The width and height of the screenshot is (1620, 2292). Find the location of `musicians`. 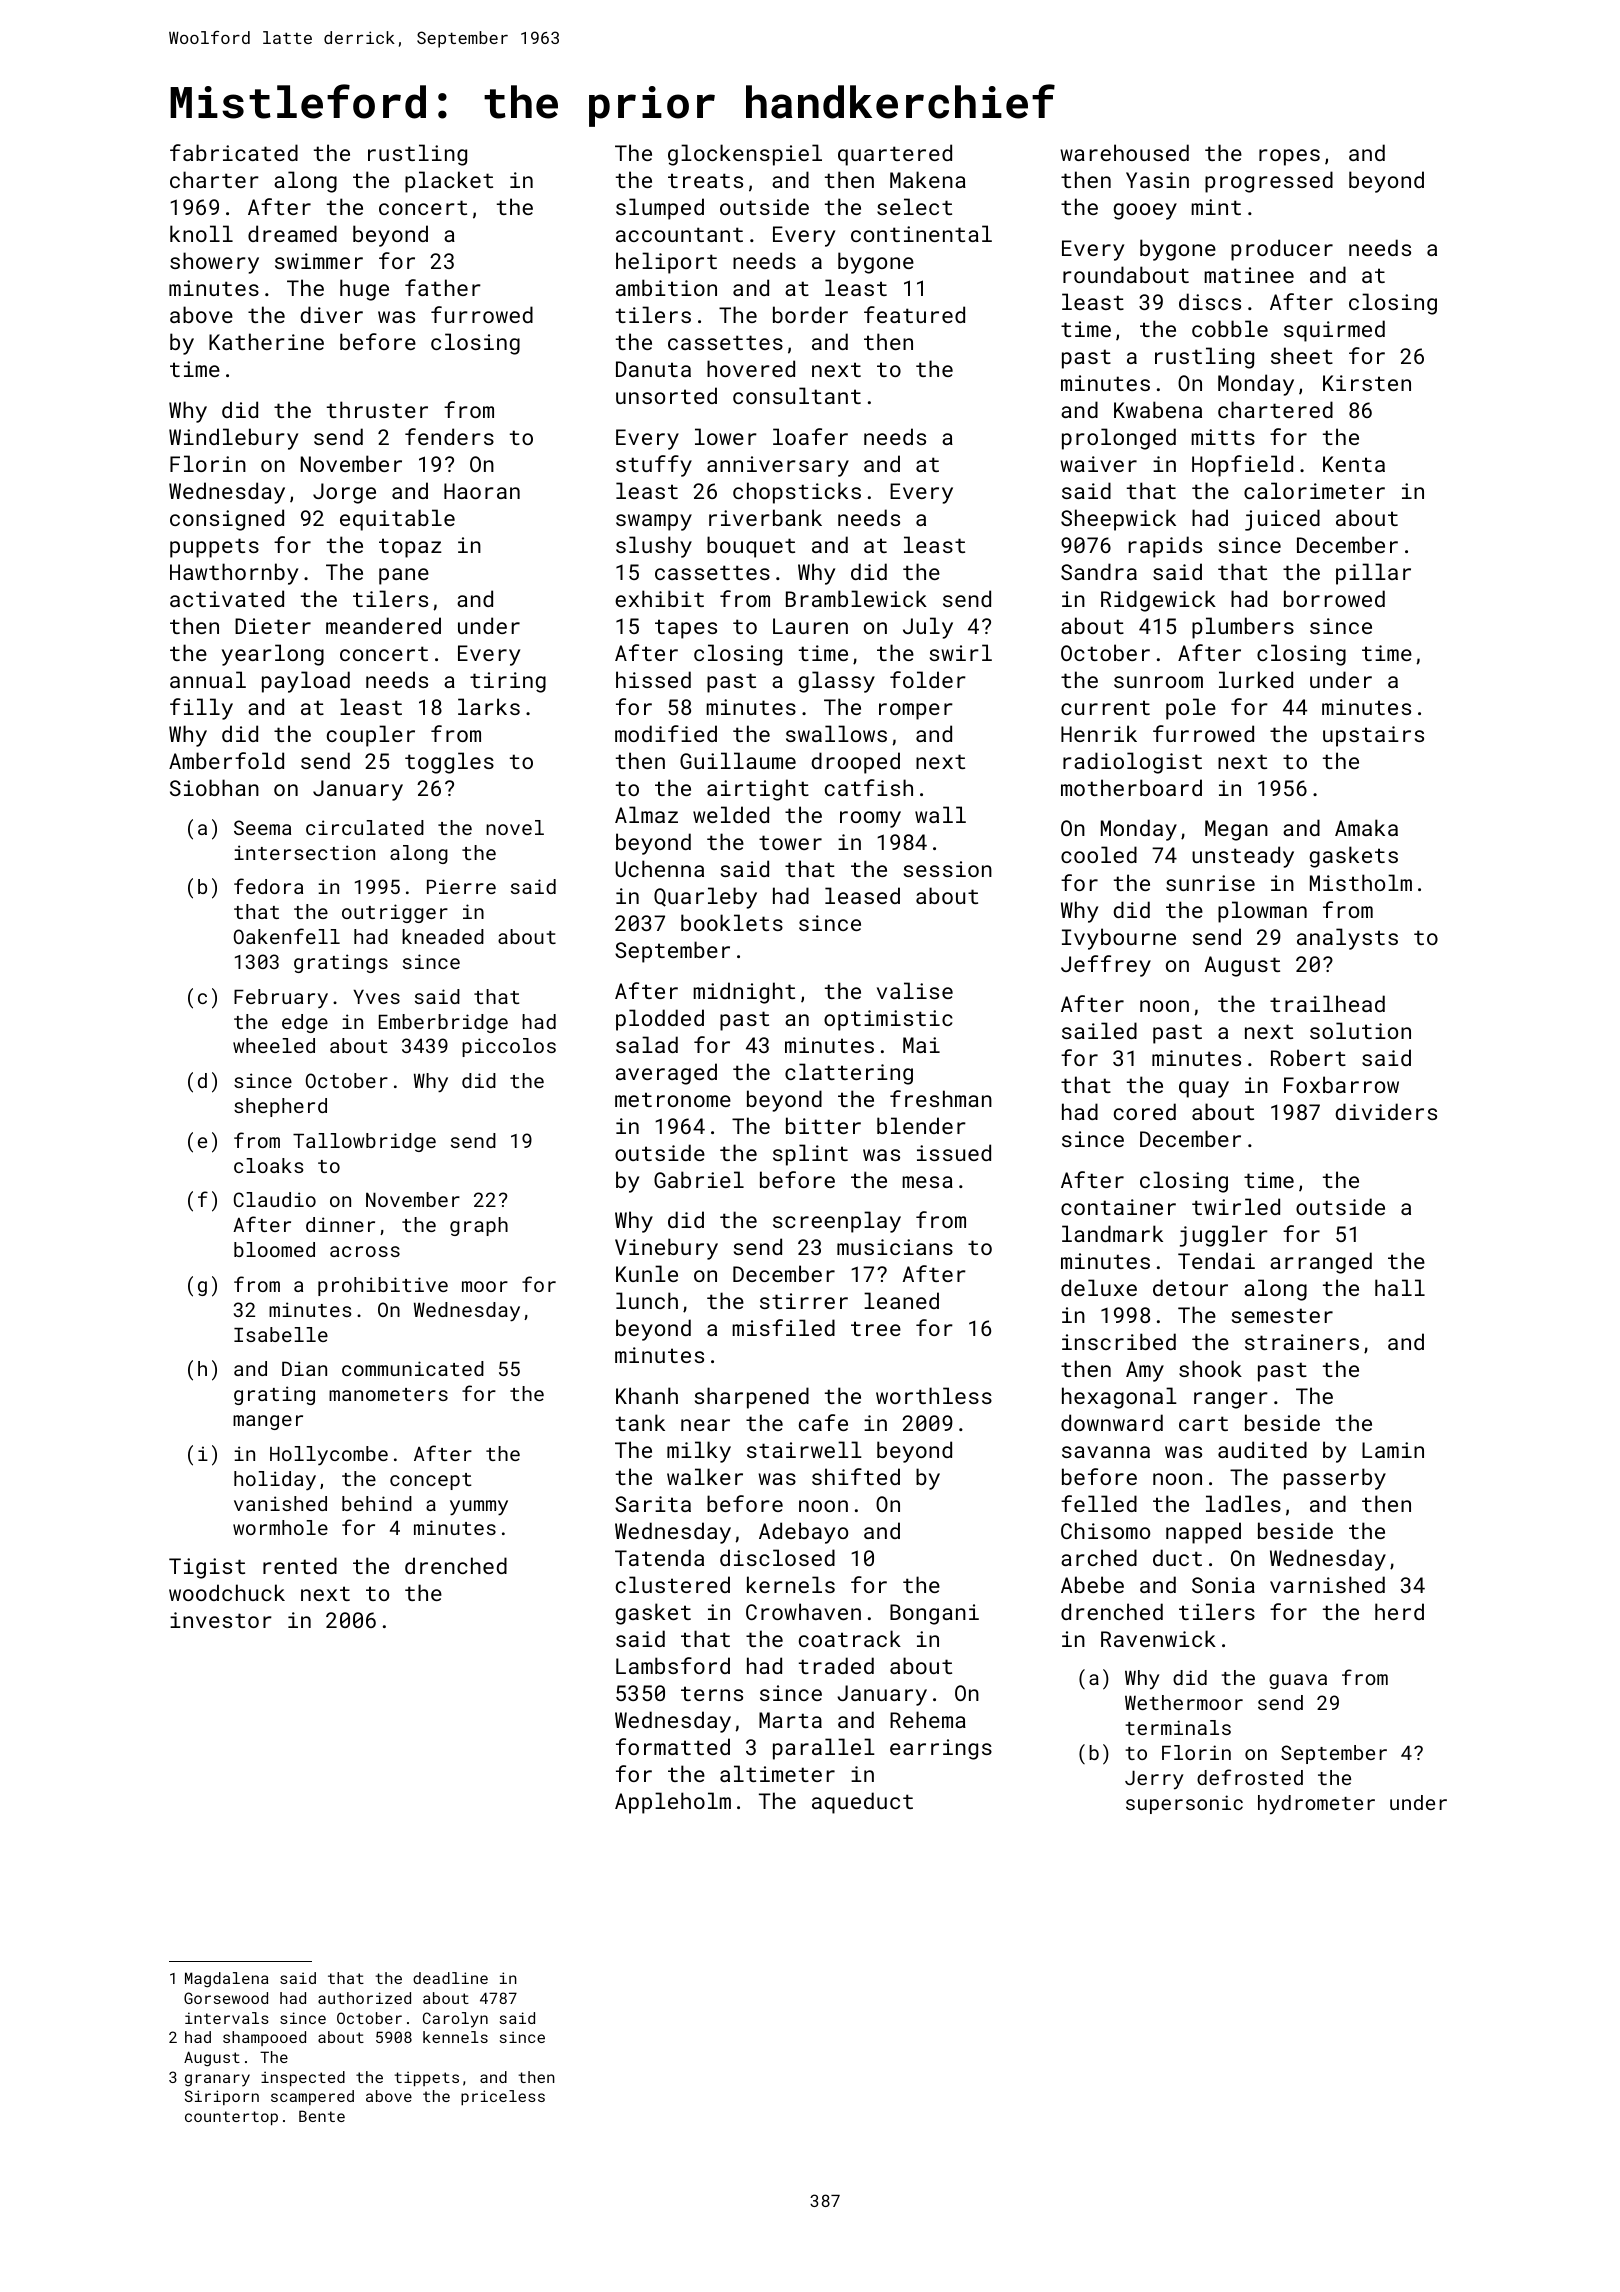

musicians is located at coordinates (895, 1247).
